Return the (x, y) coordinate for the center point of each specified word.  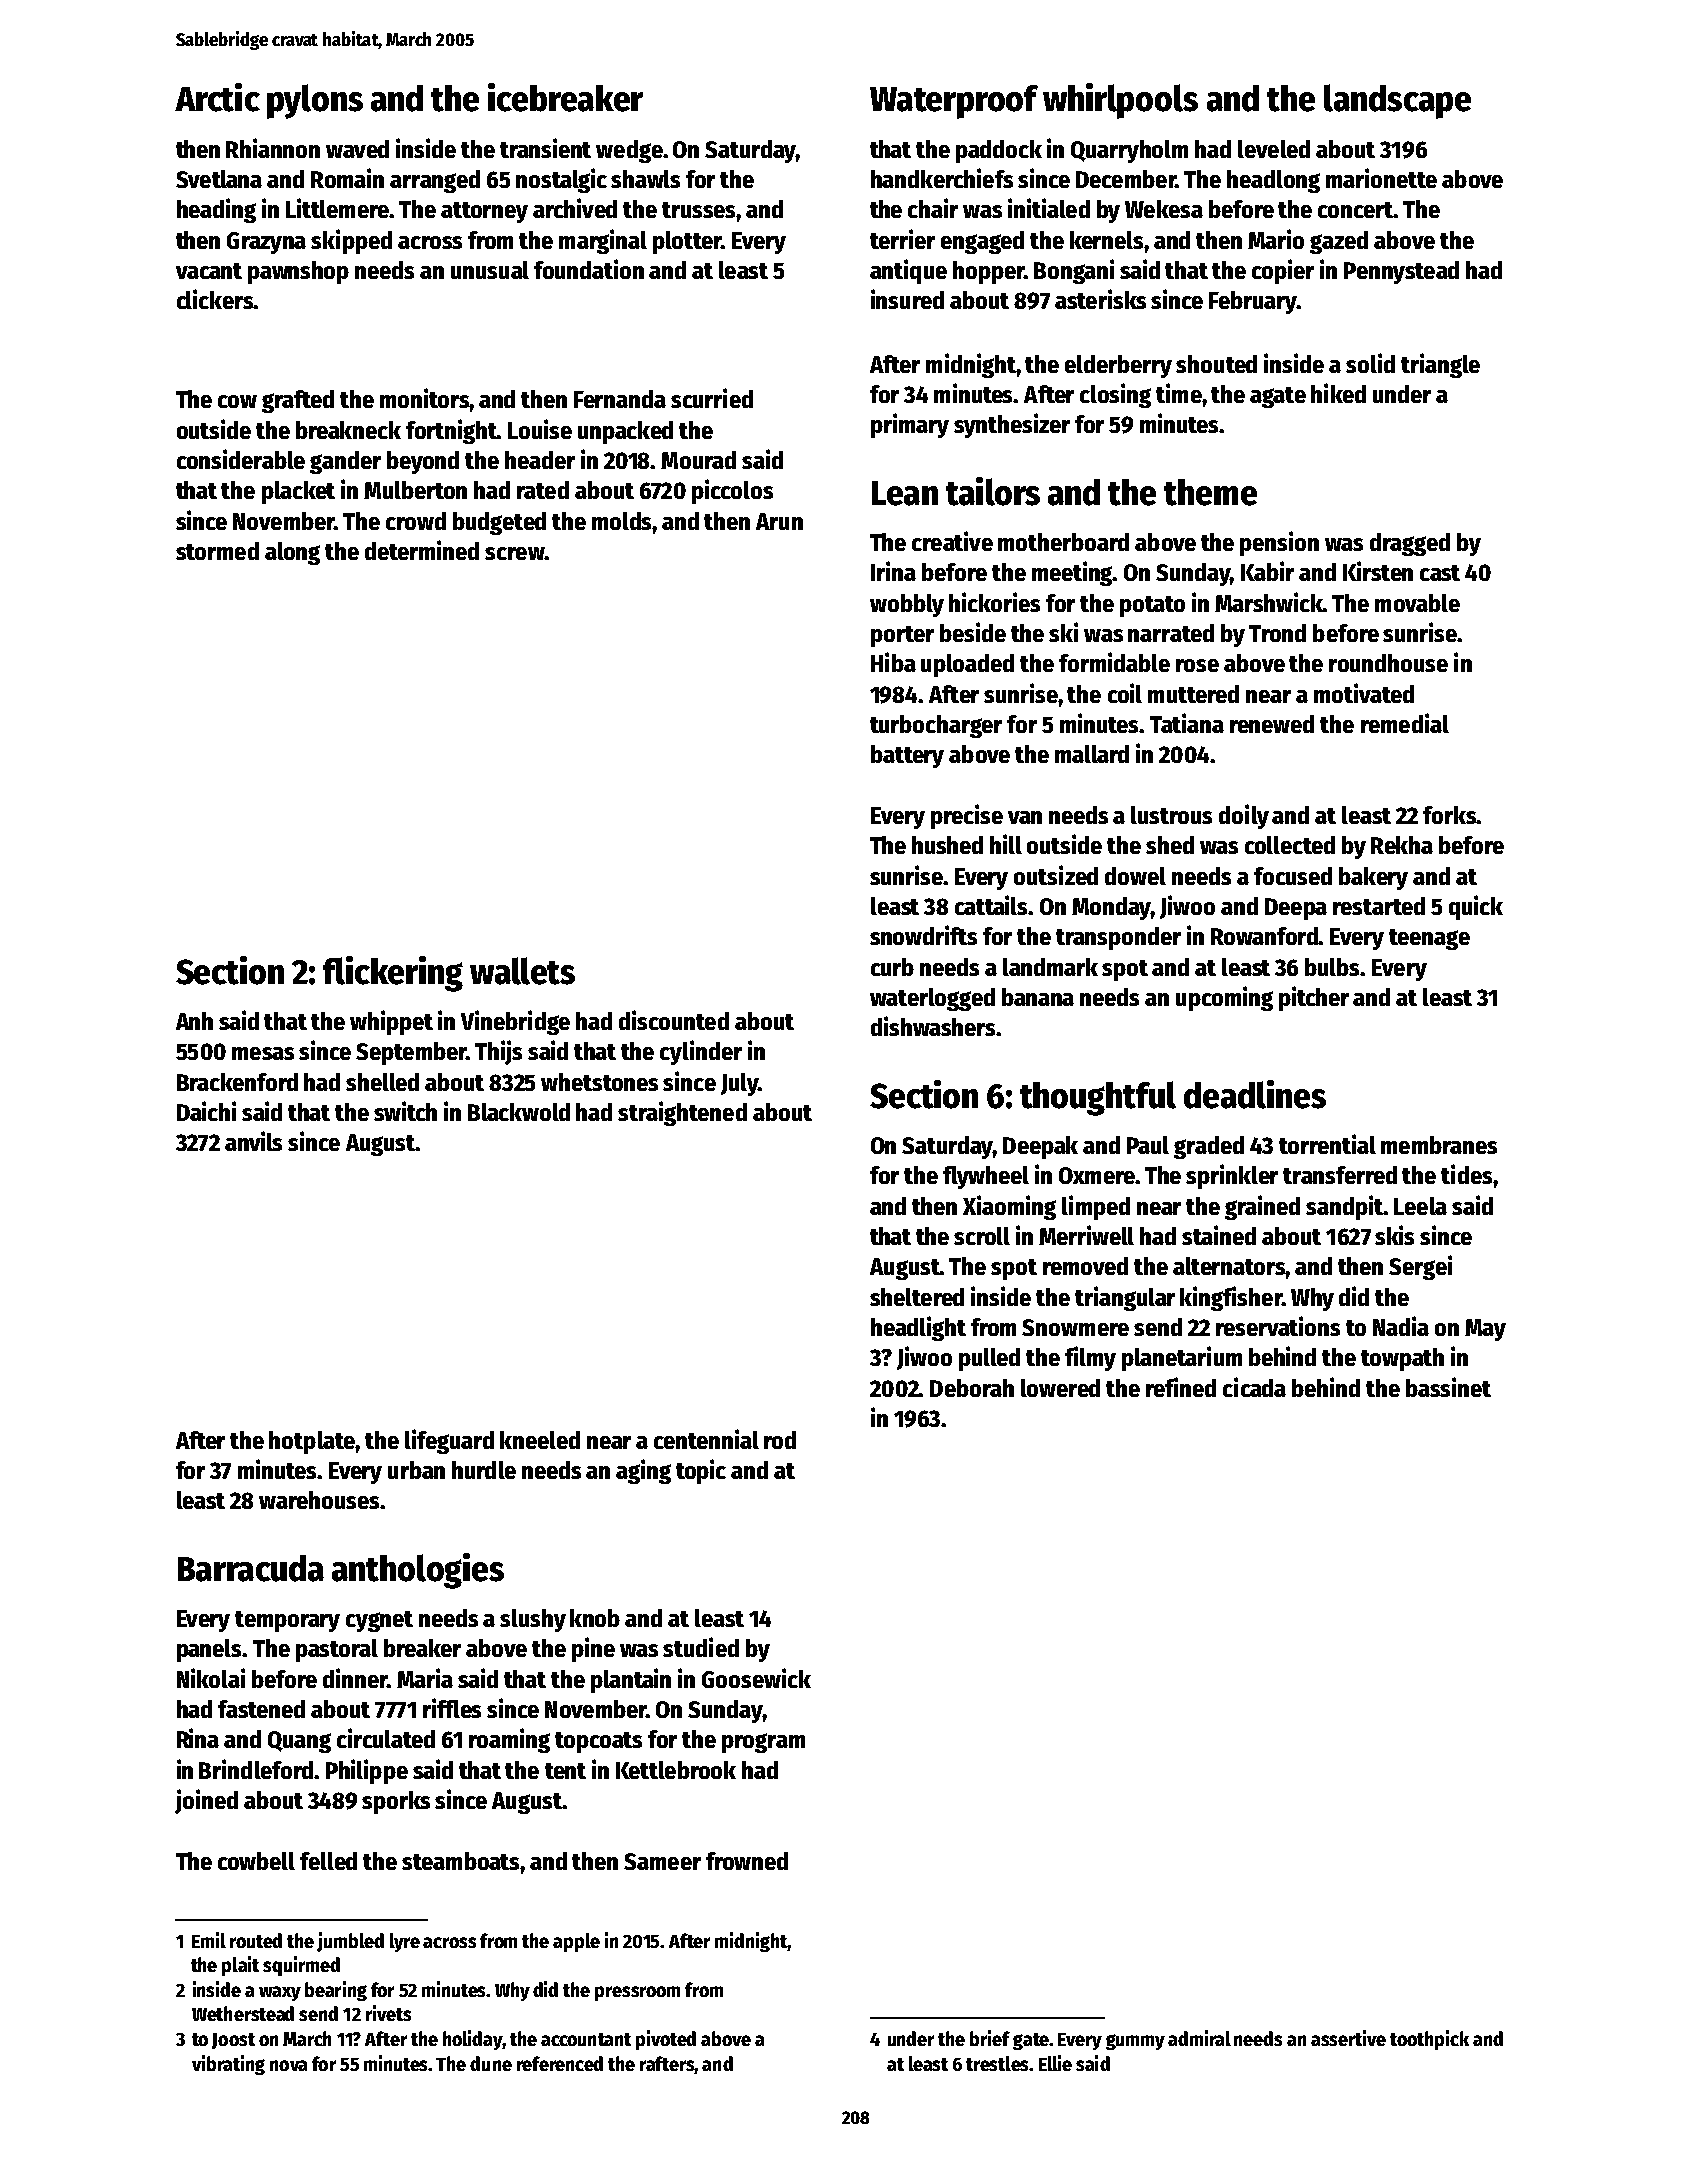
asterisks (1100, 299)
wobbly (907, 605)
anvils (253, 1141)
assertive (1348, 2038)
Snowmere (1075, 1327)
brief (990, 2038)
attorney (484, 212)
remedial (1405, 723)
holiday (472, 2040)
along (292, 553)
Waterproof (954, 102)
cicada (1254, 1387)
